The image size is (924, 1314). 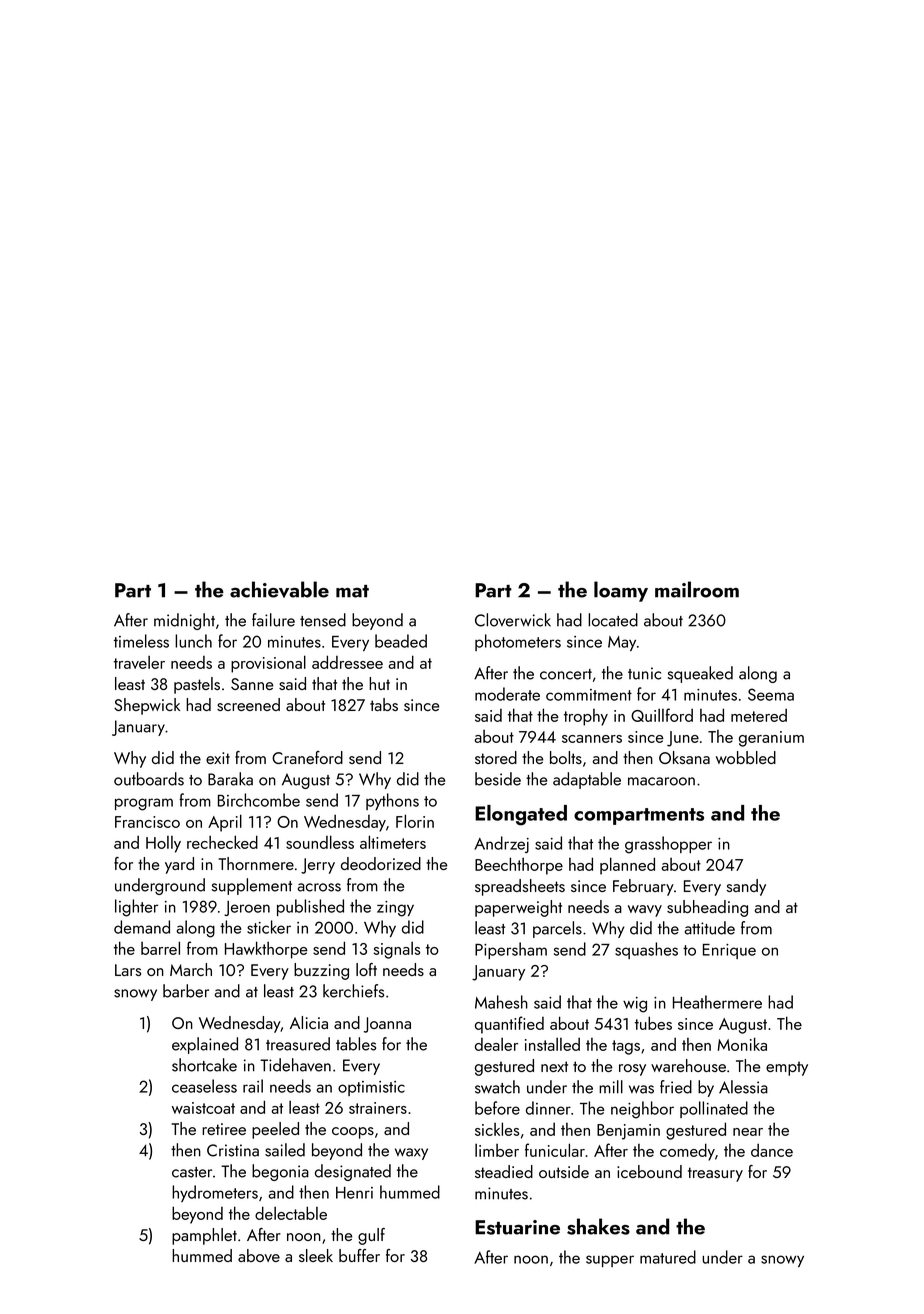 What do you see at coordinates (501, 844) in the document?
I see `Andrzej` at bounding box center [501, 844].
